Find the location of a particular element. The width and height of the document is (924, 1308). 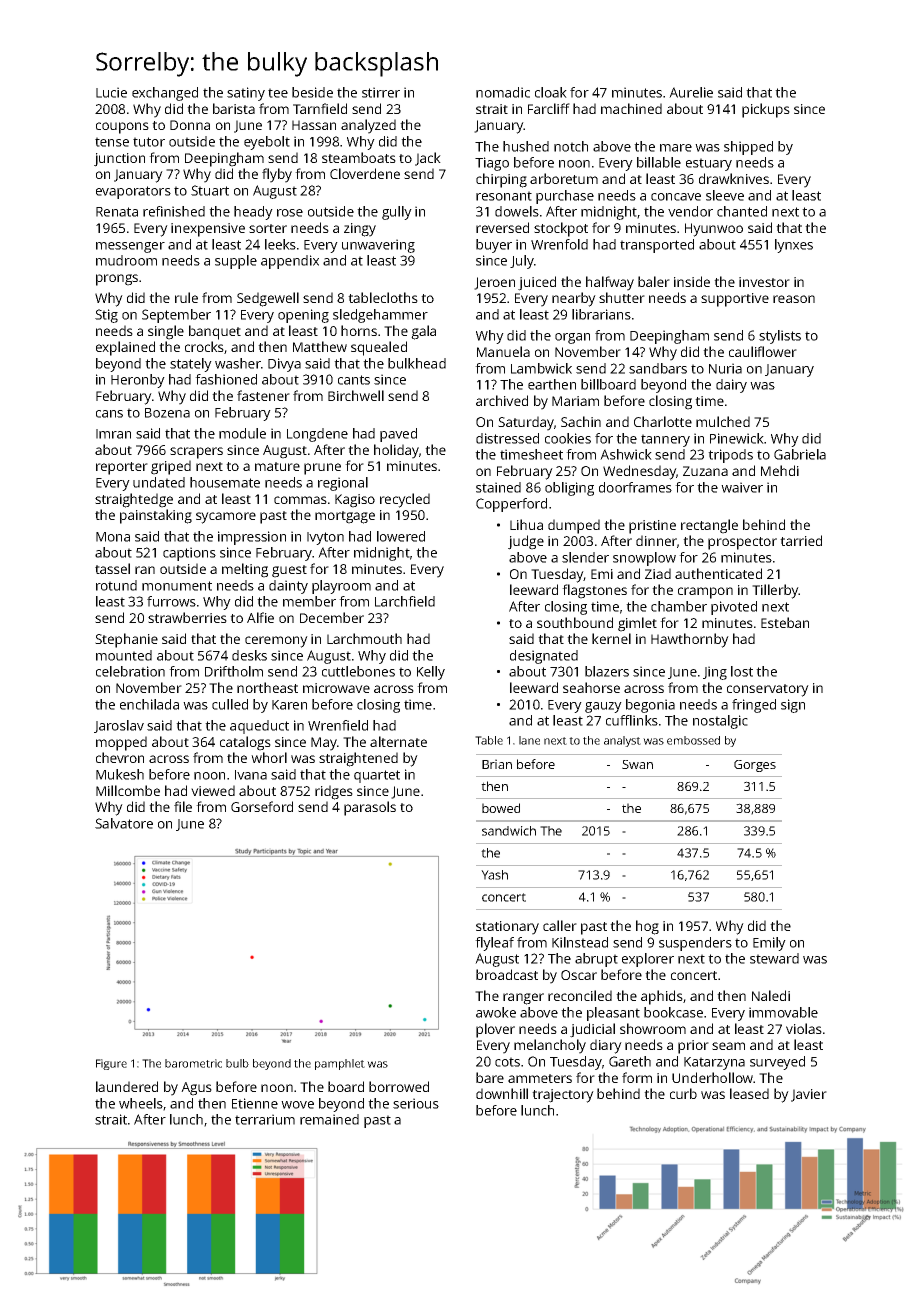

gully is located at coordinates (397, 213).
